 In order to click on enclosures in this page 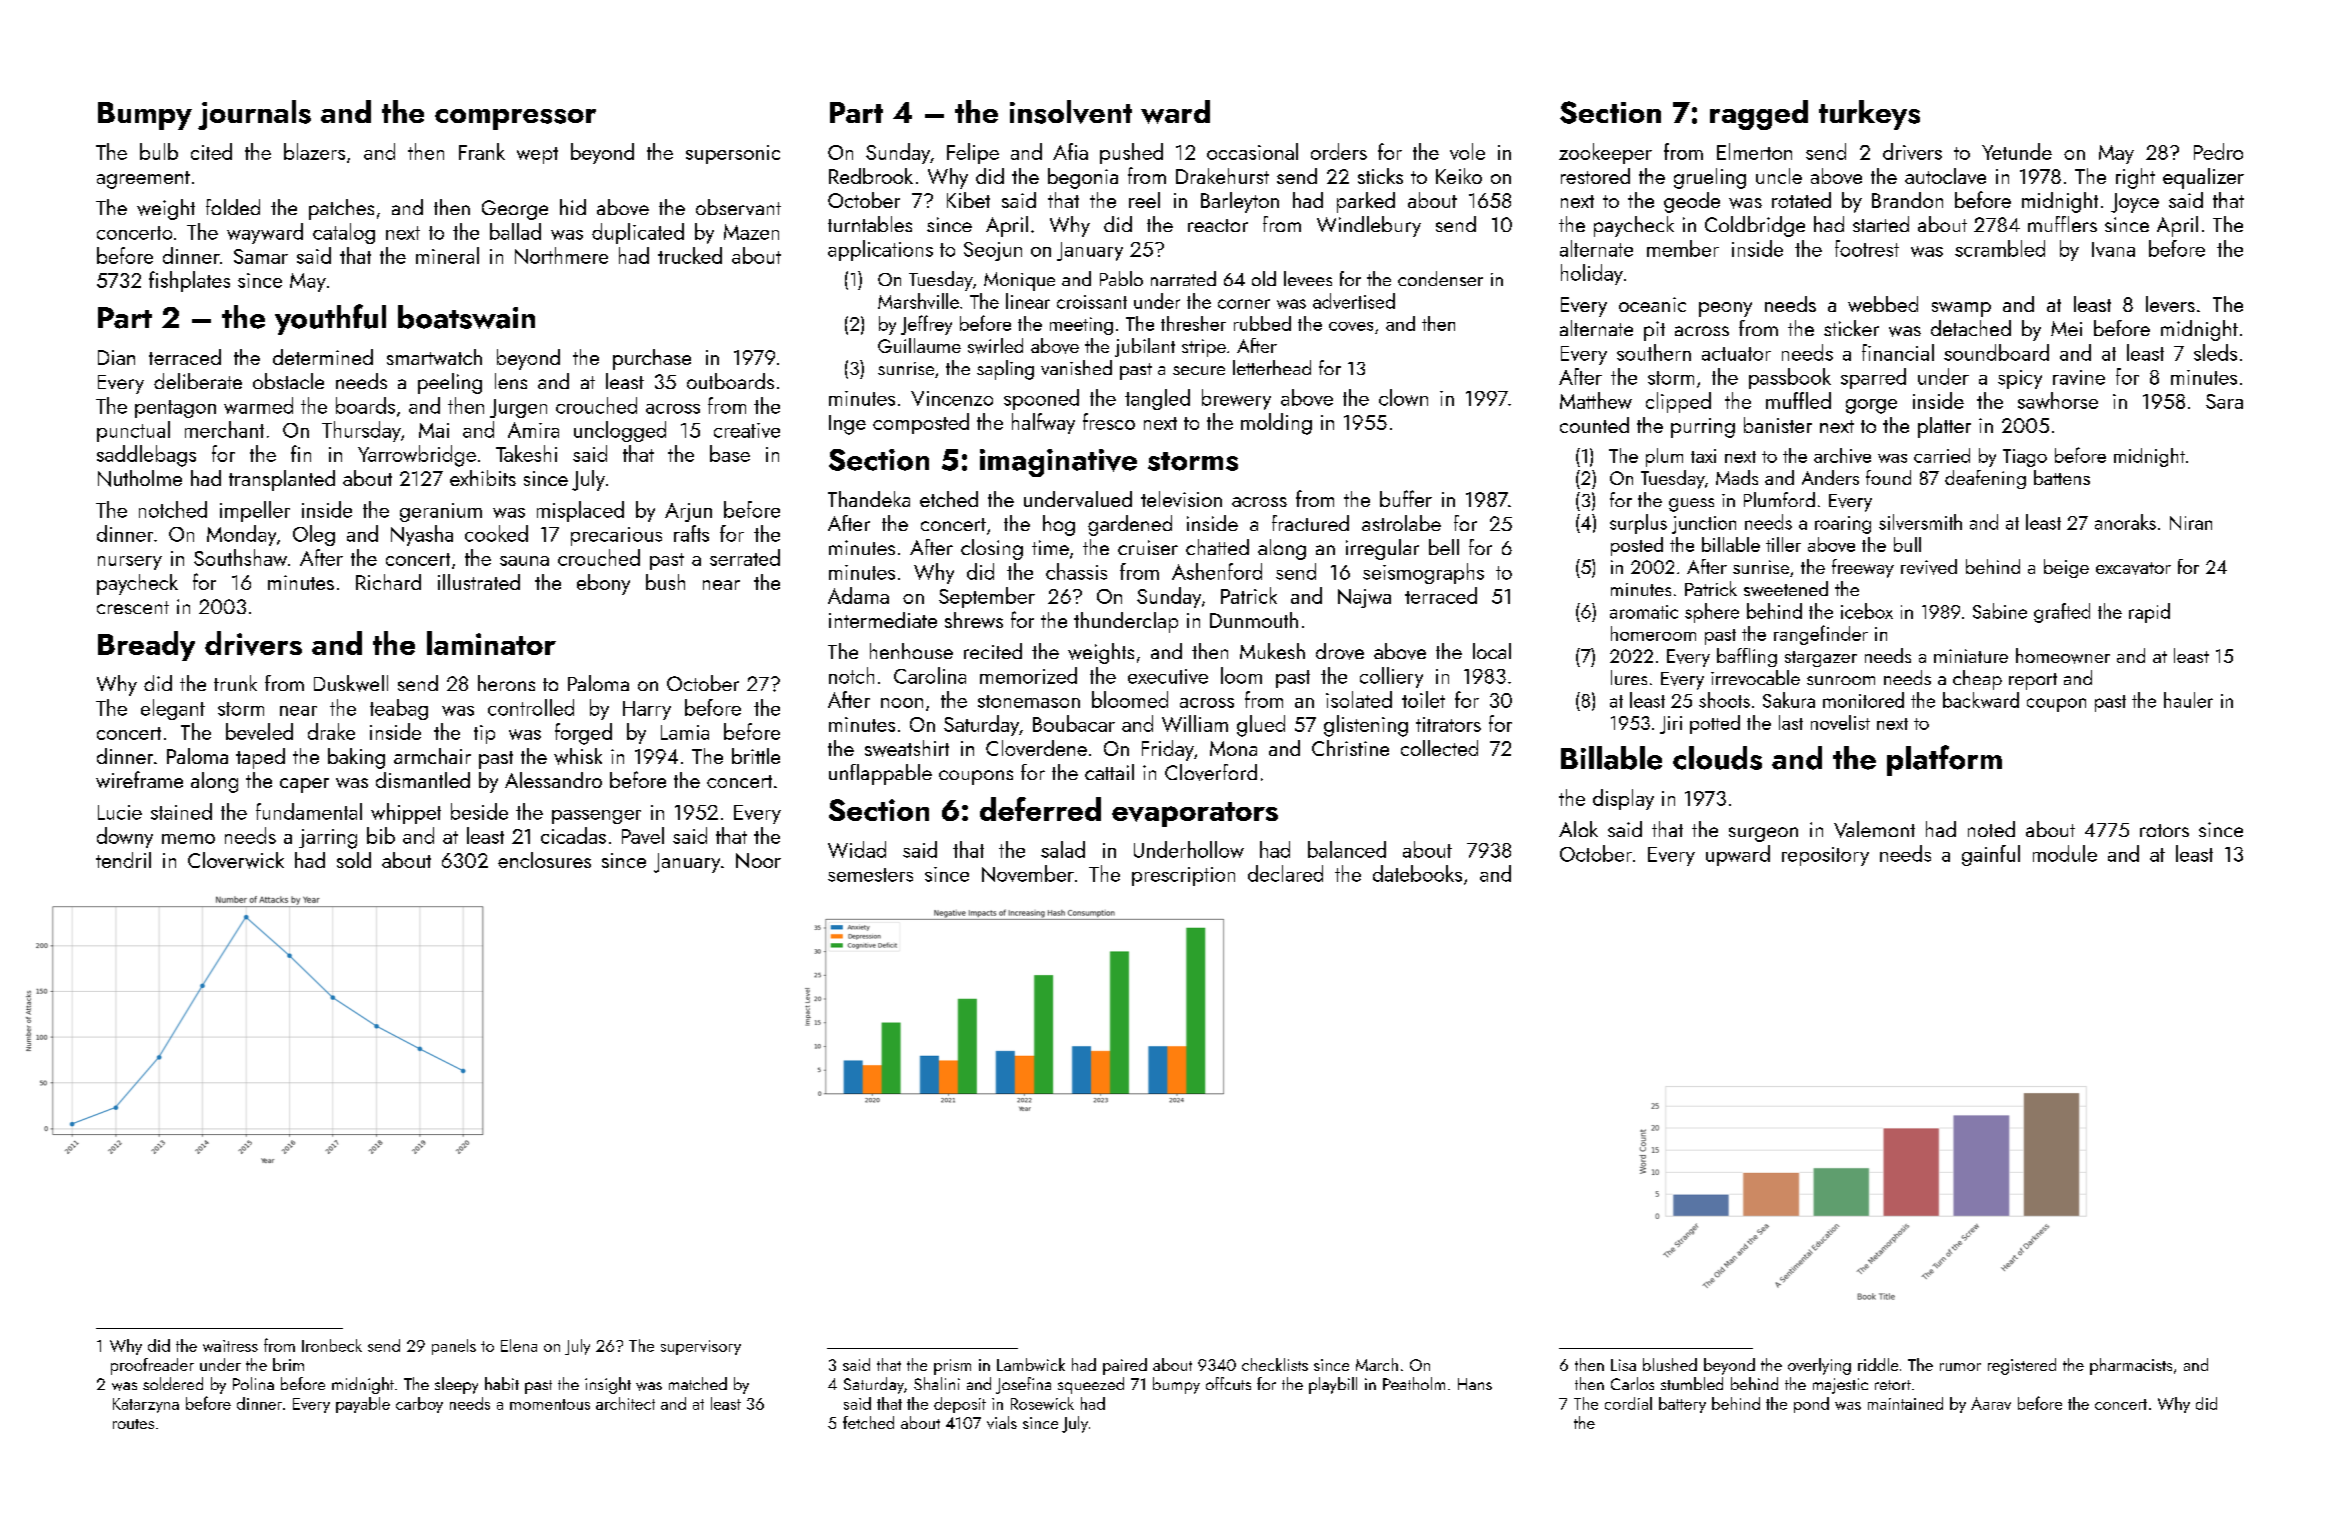, I will do `click(544, 860)`.
